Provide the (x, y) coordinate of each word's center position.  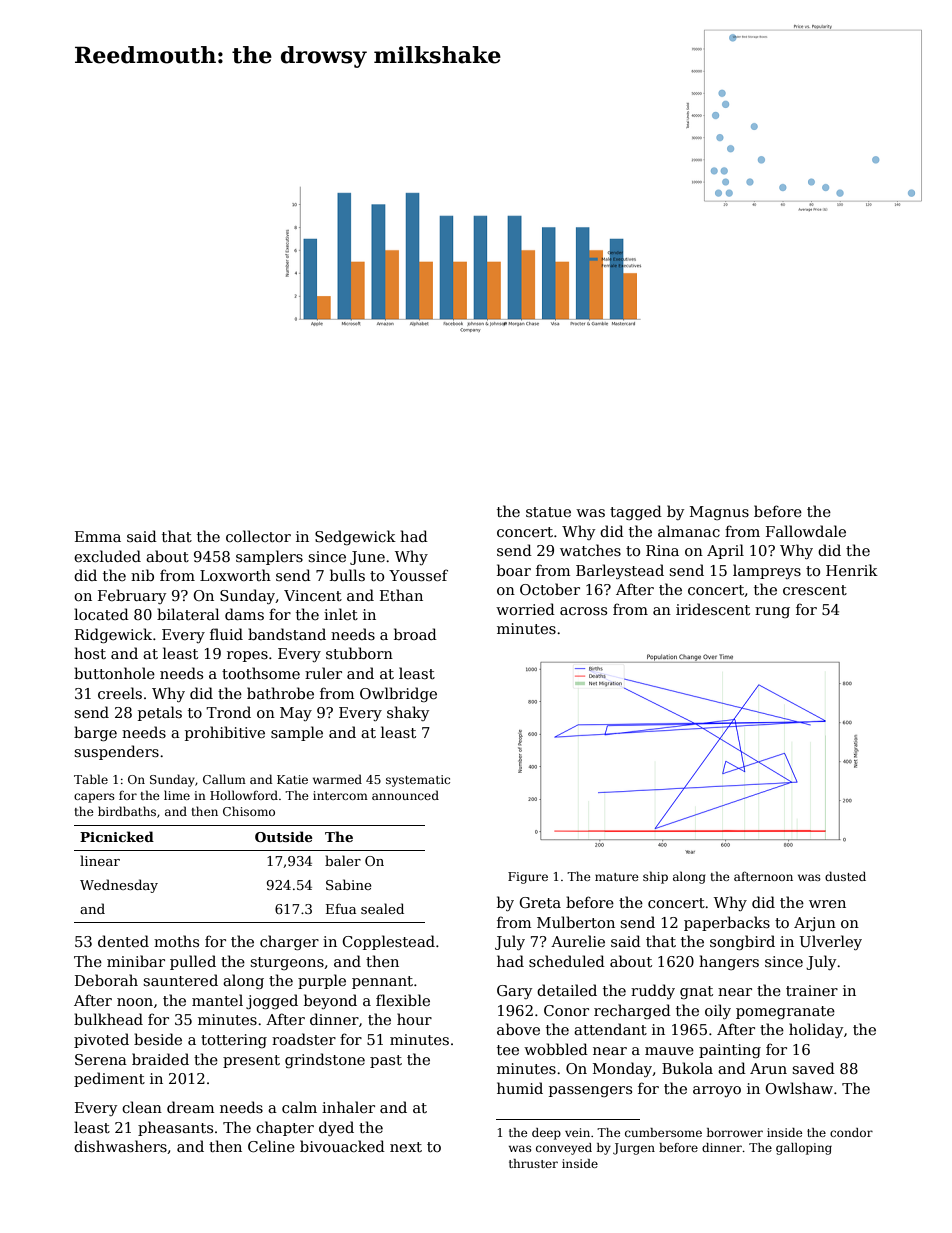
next (406, 1147)
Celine (271, 1146)
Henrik (852, 570)
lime (177, 795)
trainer (812, 990)
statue (548, 512)
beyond (330, 1001)
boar (514, 570)
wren (827, 904)
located (101, 614)
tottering (234, 1041)
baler (343, 860)
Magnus (719, 513)
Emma (98, 536)
